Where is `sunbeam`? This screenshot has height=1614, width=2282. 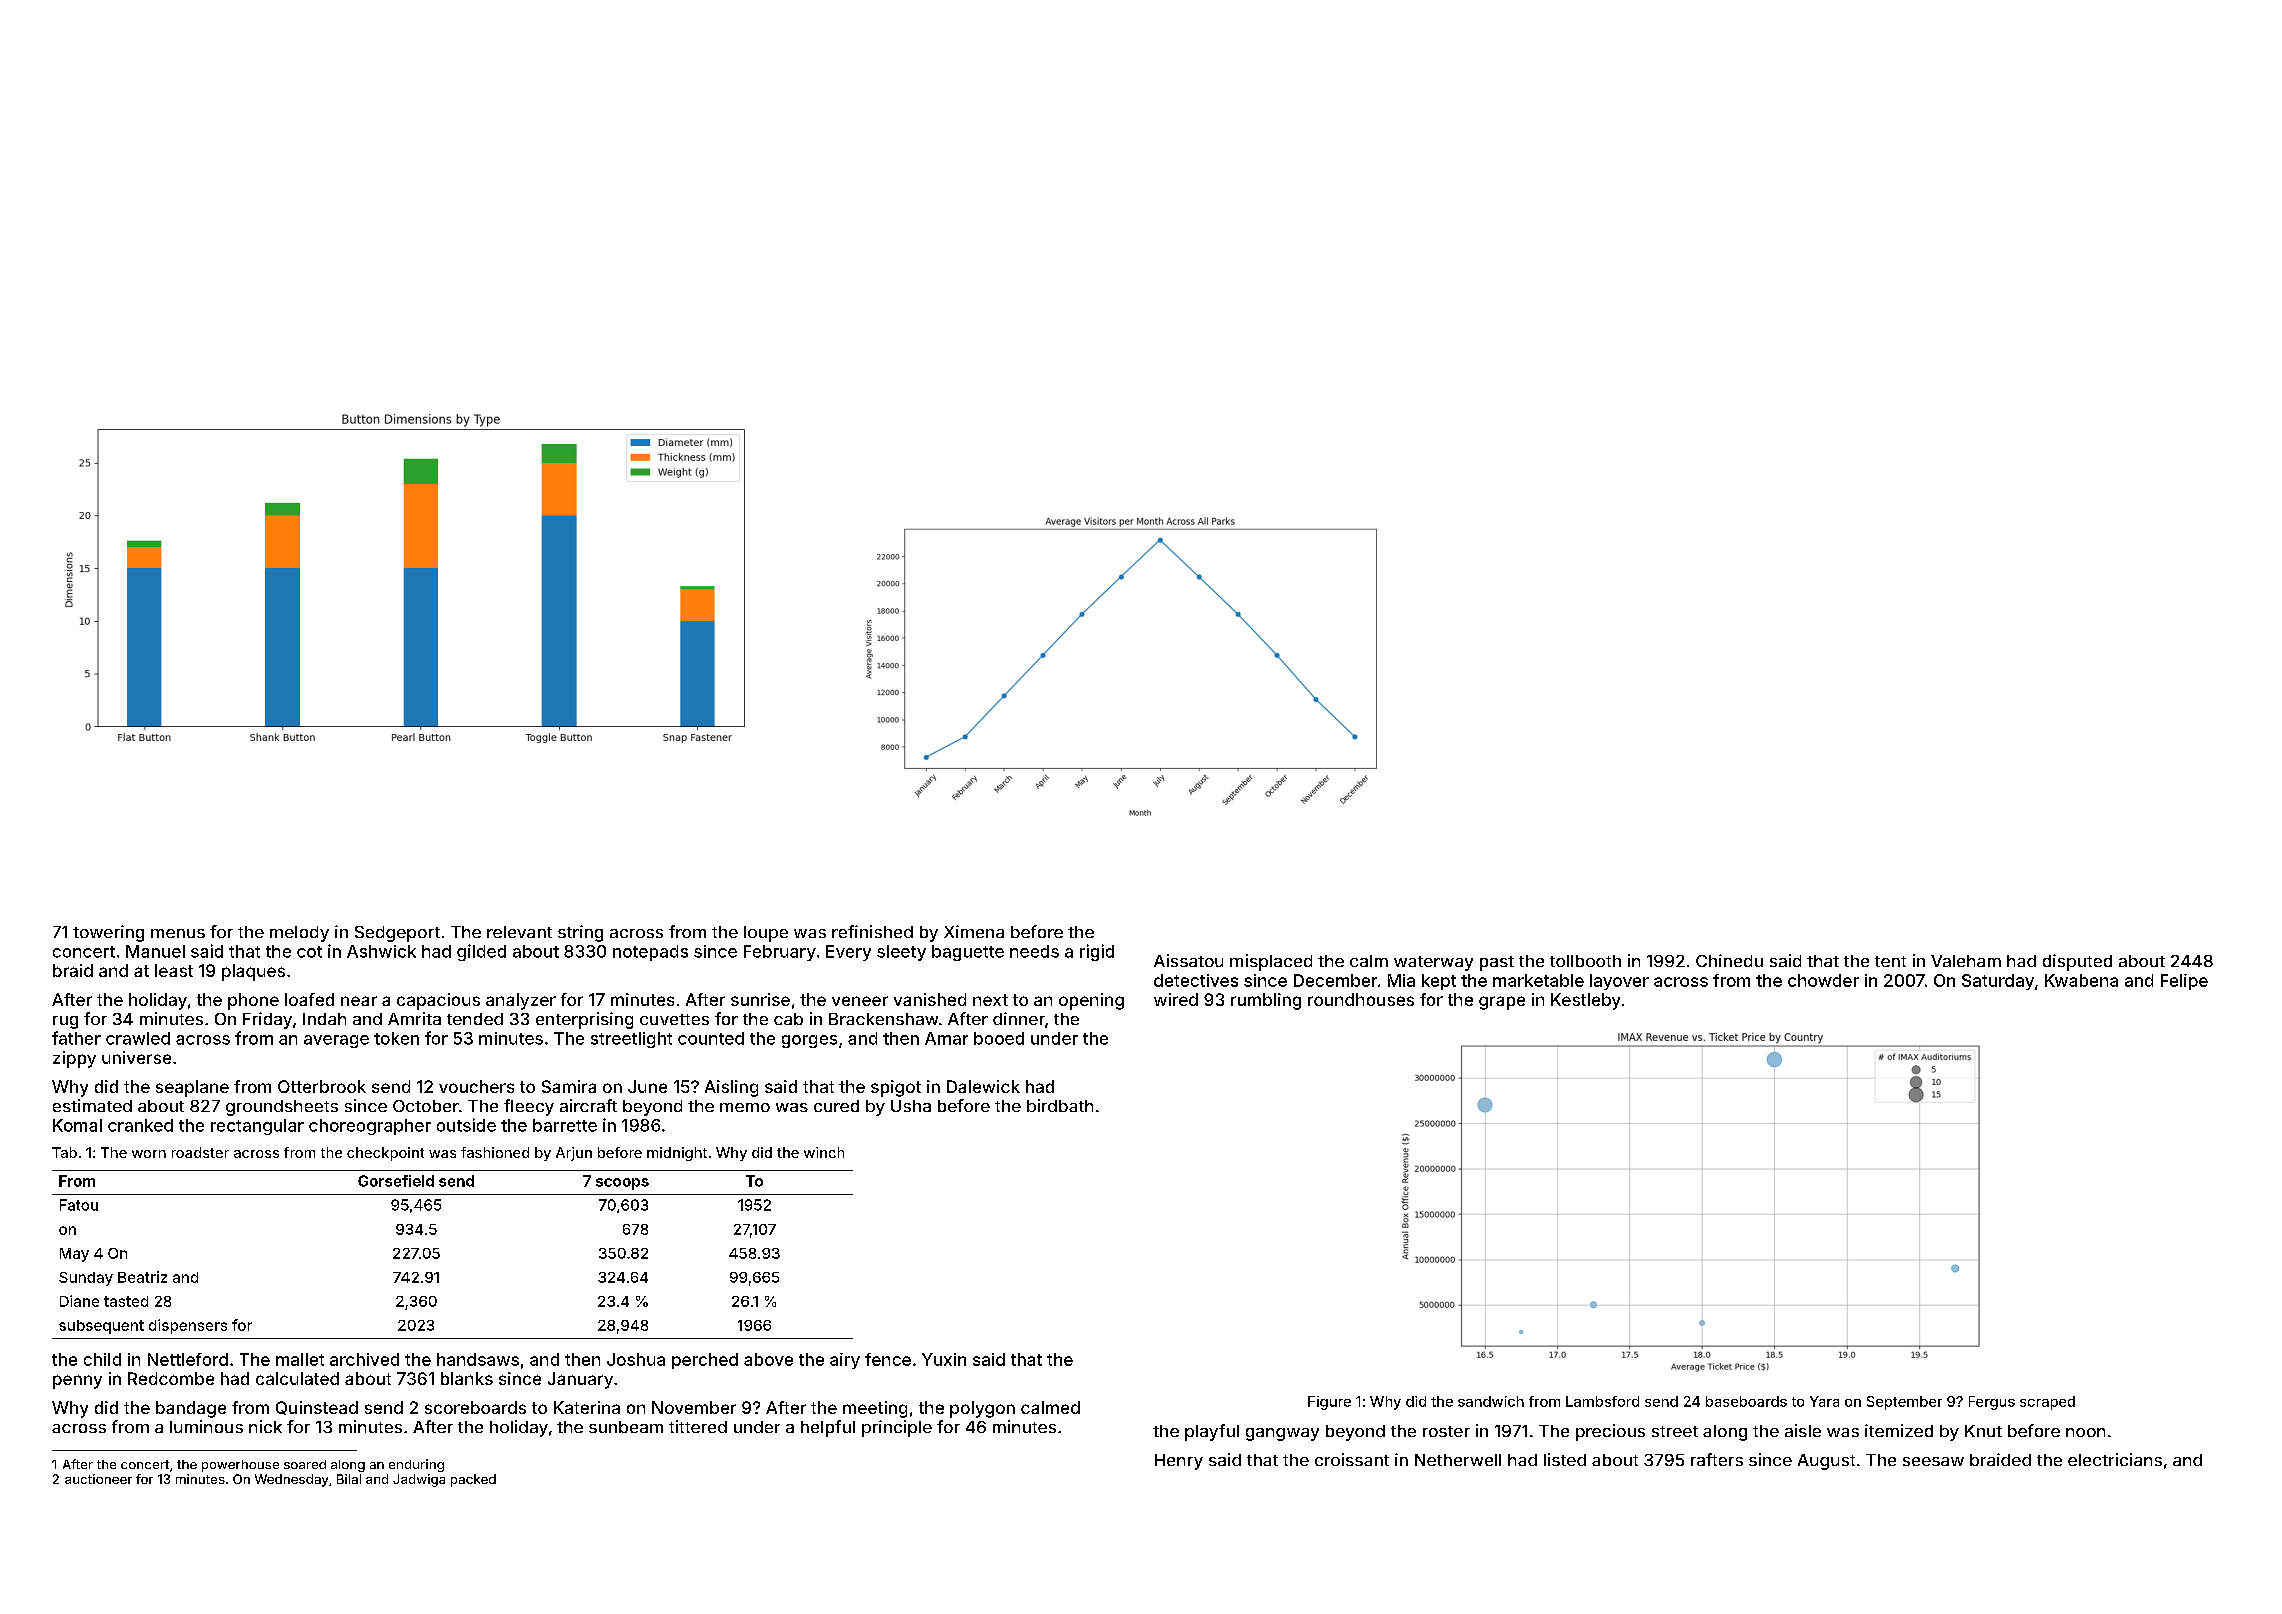 sunbeam is located at coordinates (626, 1427).
